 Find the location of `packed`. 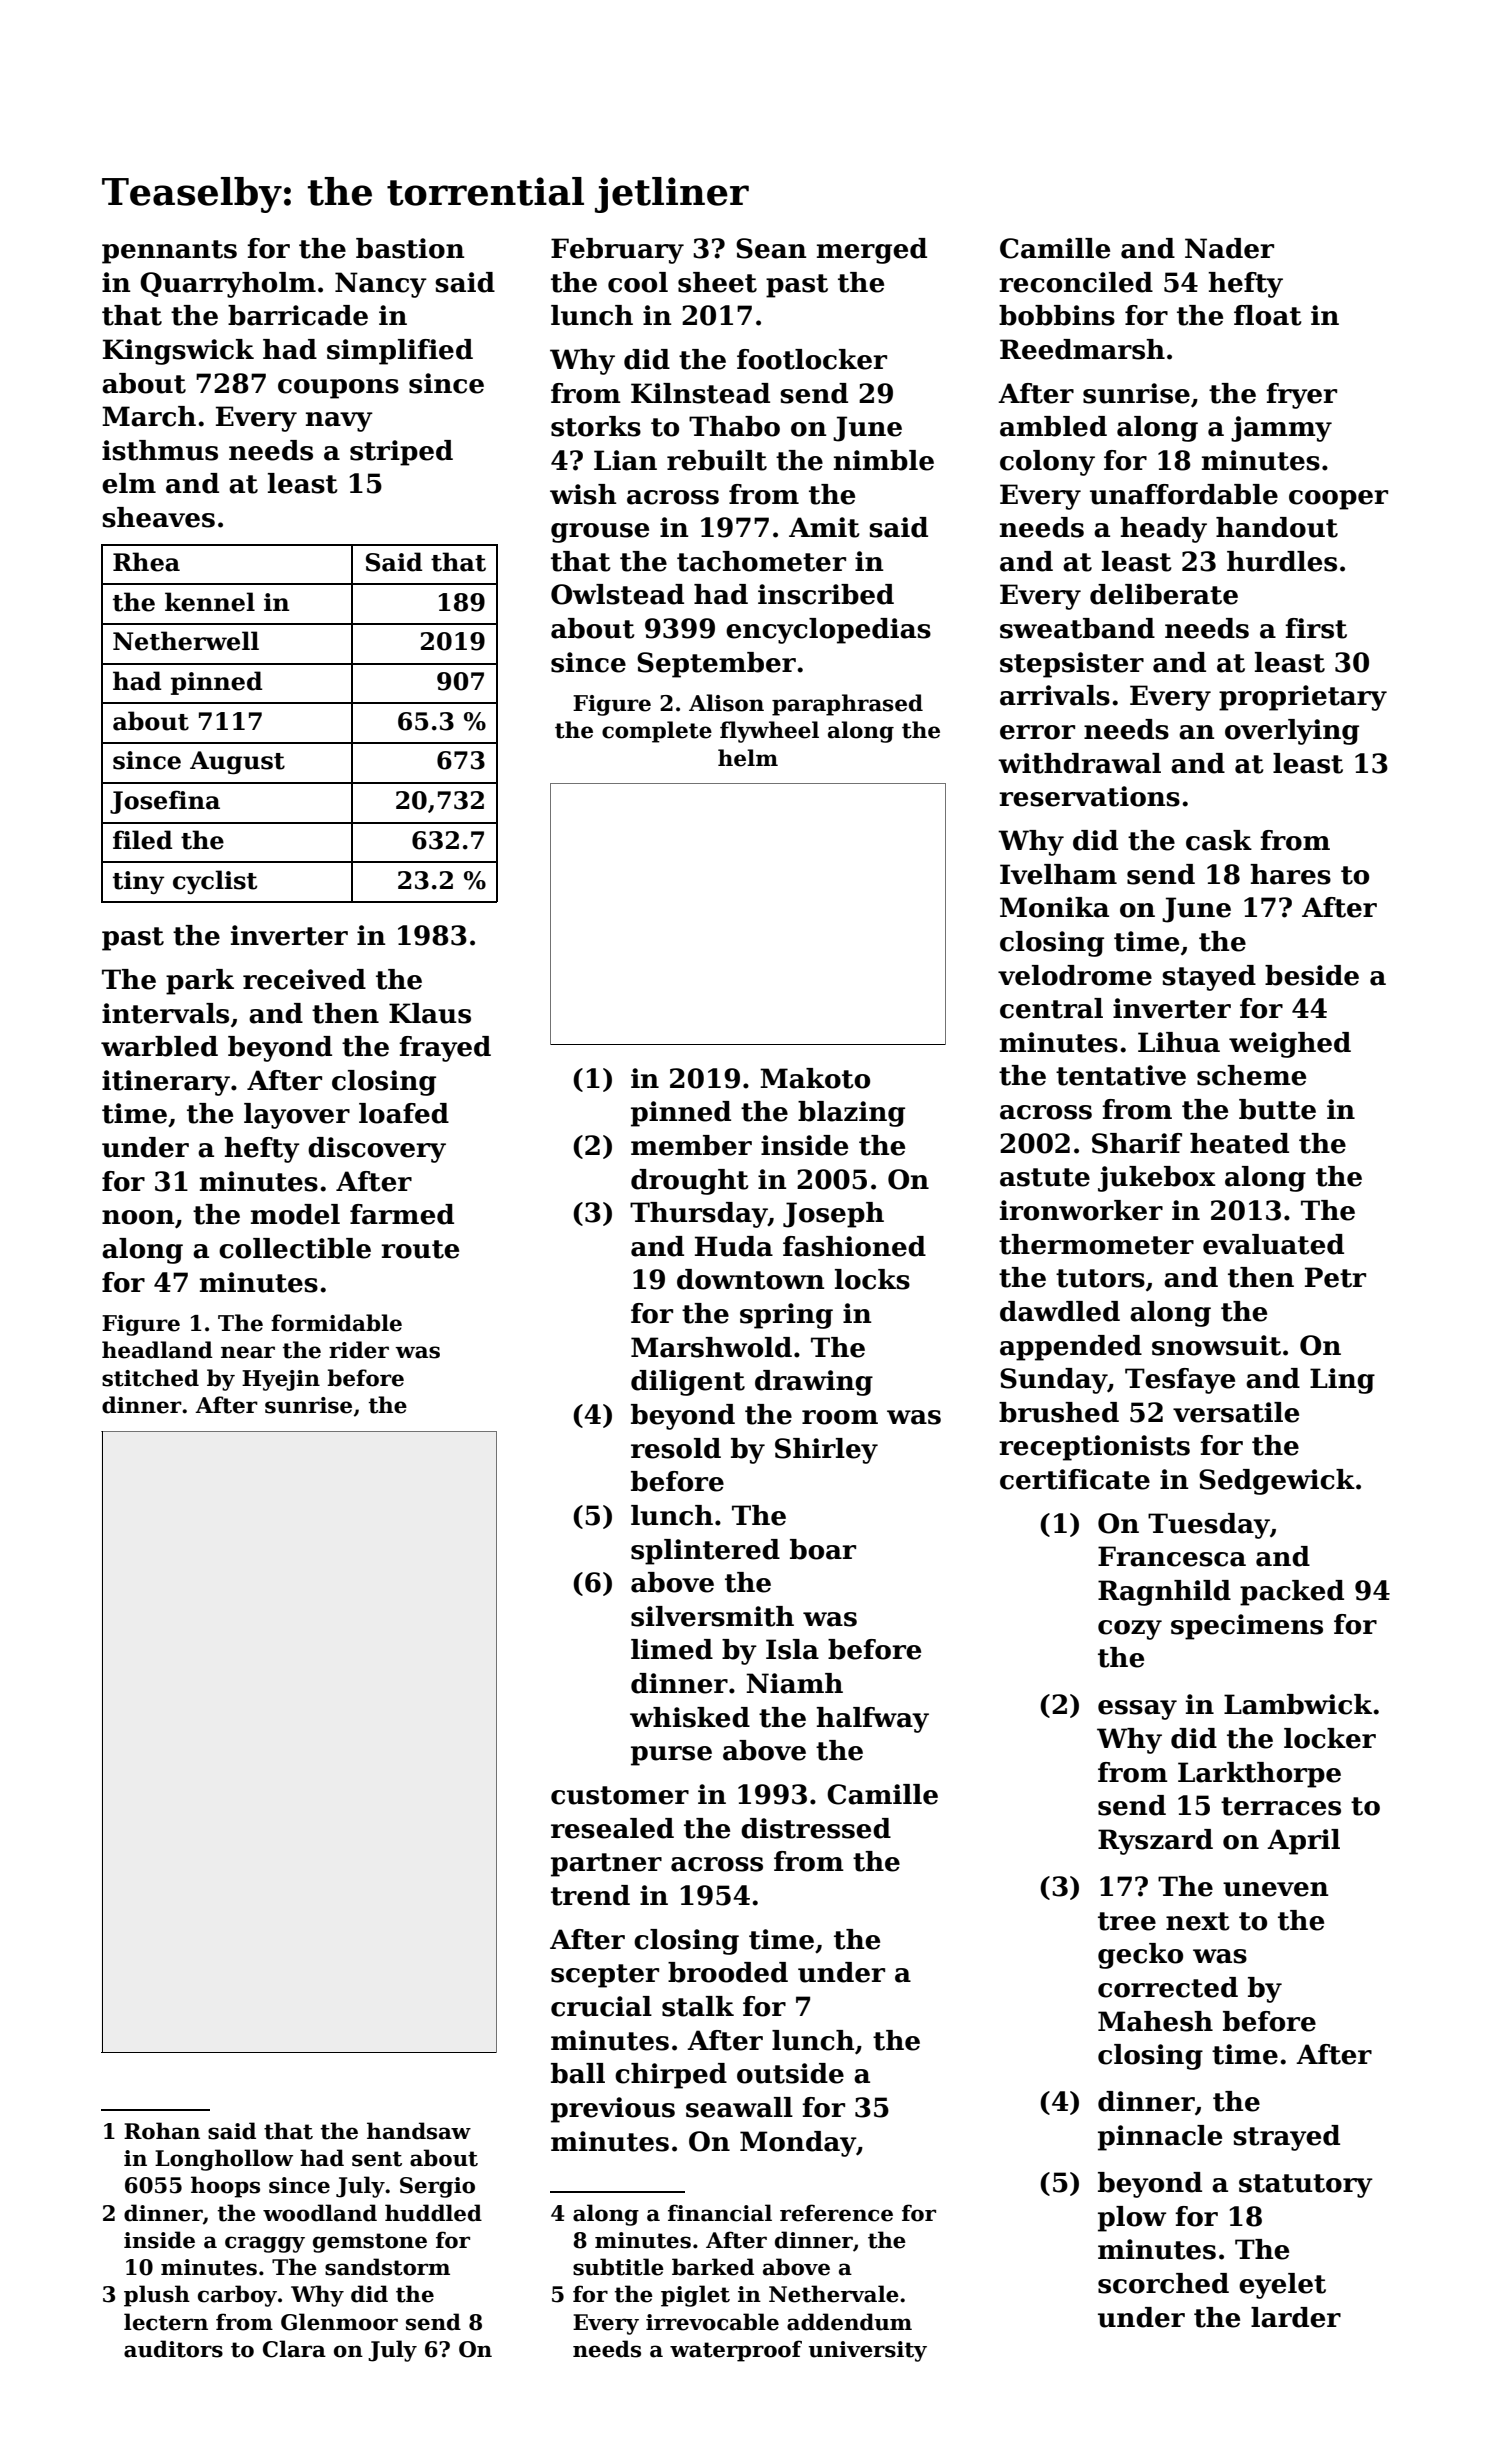

packed is located at coordinates (1292, 1593).
